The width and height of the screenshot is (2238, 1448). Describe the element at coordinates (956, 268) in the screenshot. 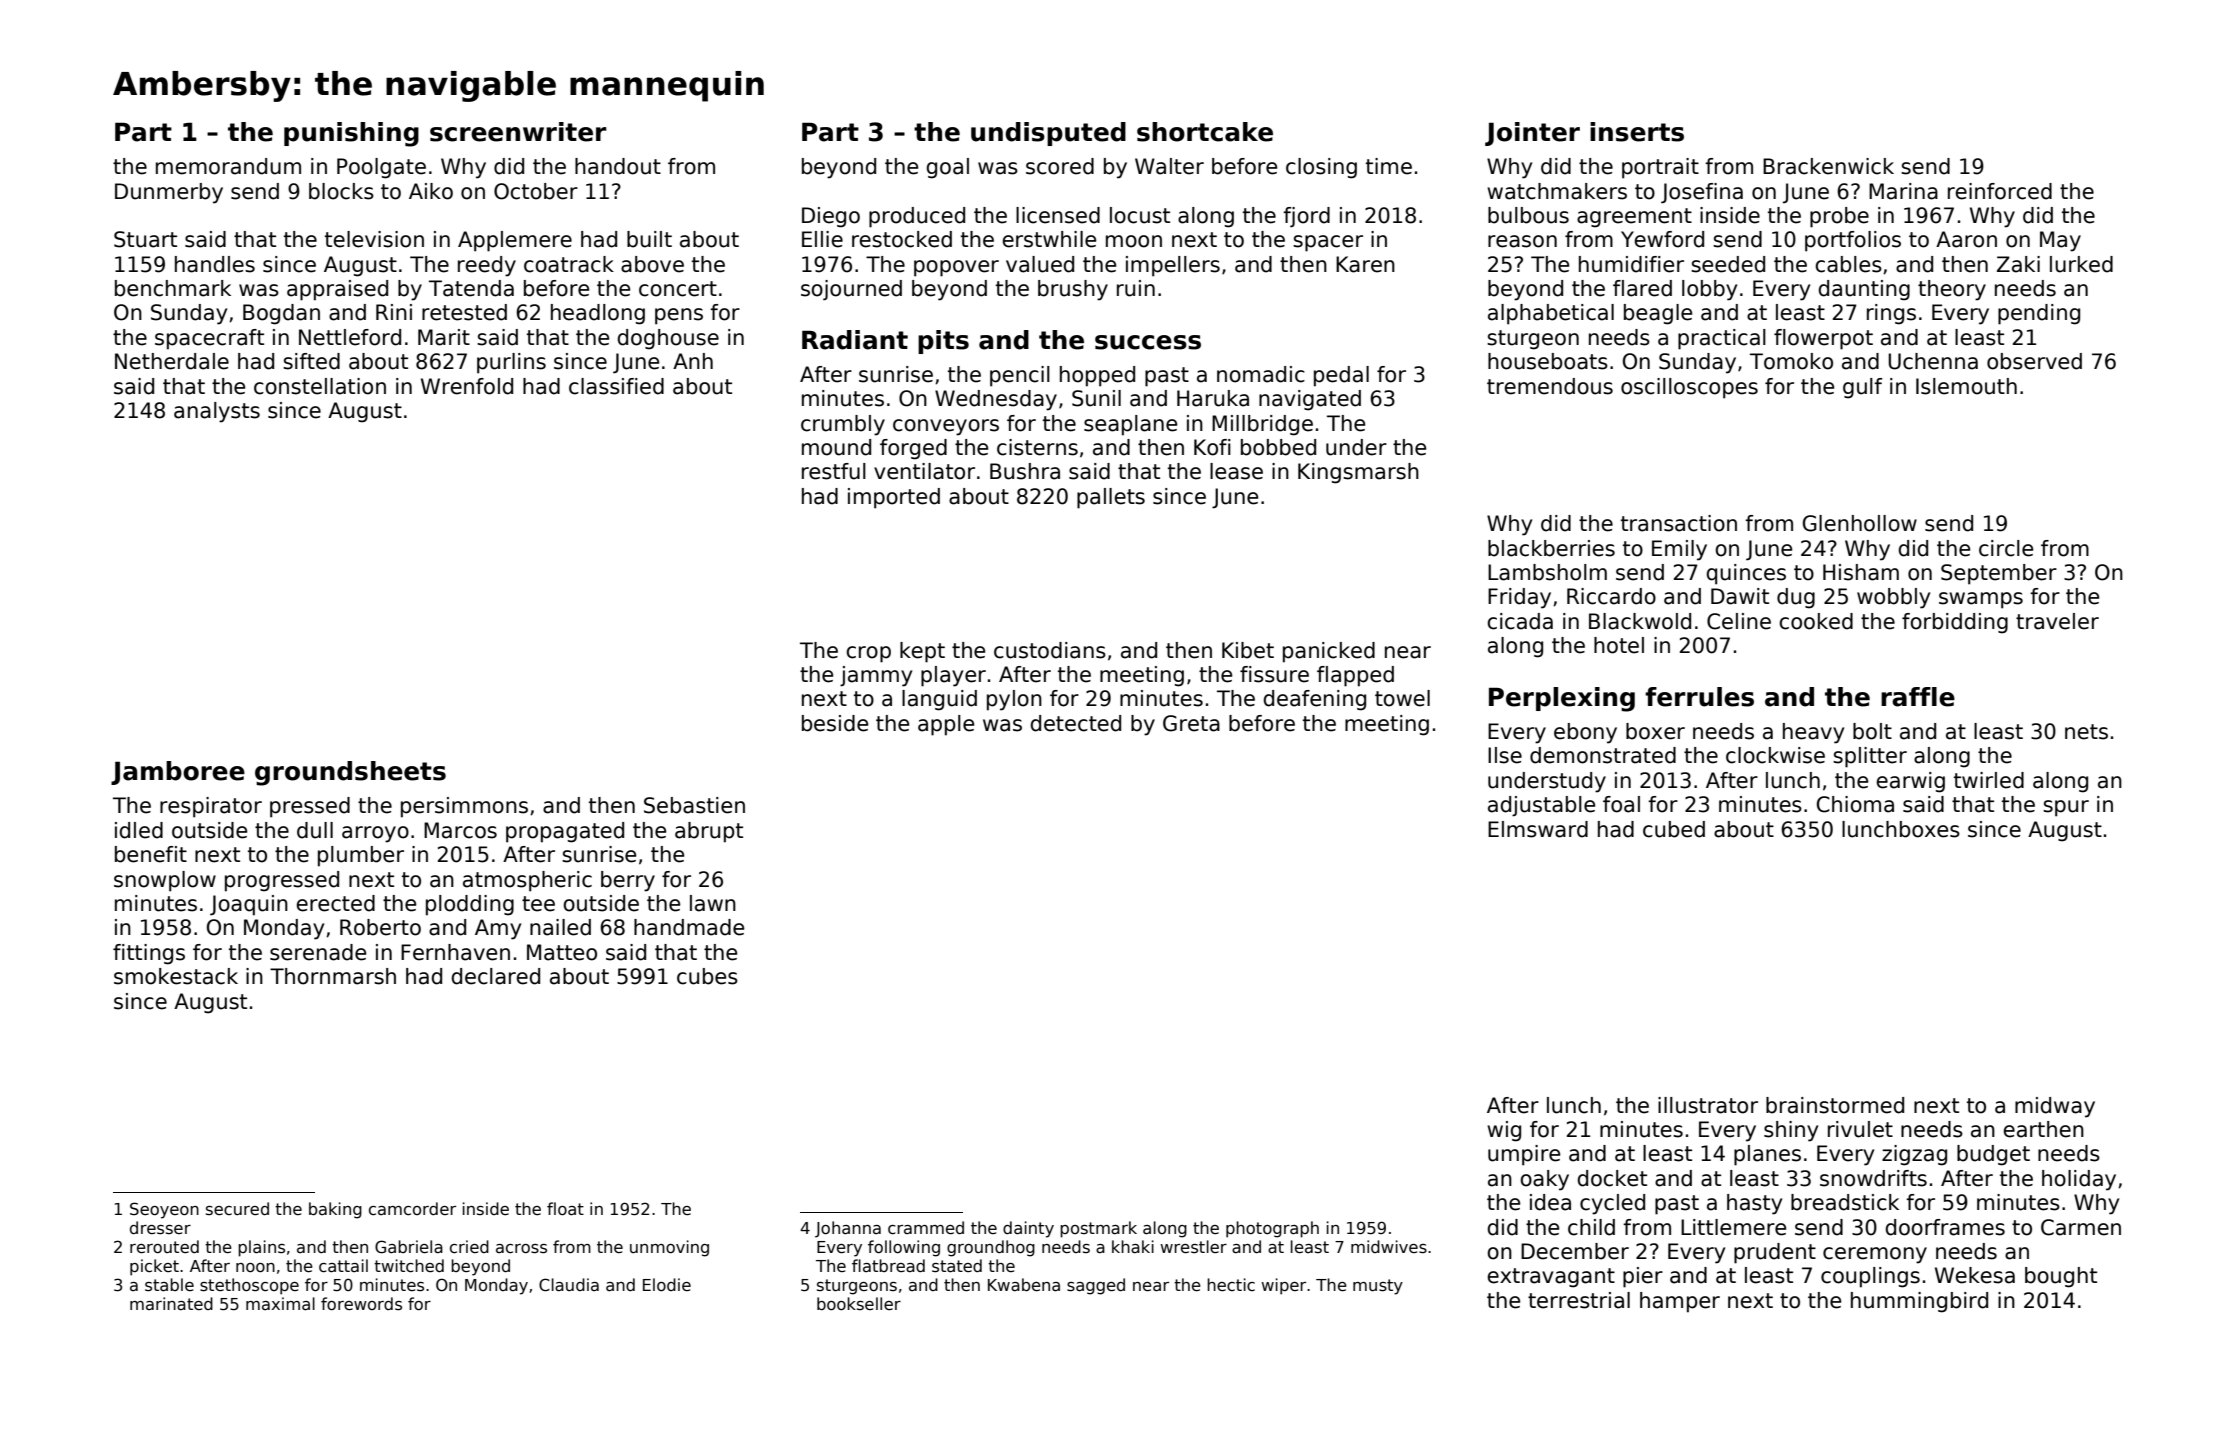

I see `popover` at that location.
